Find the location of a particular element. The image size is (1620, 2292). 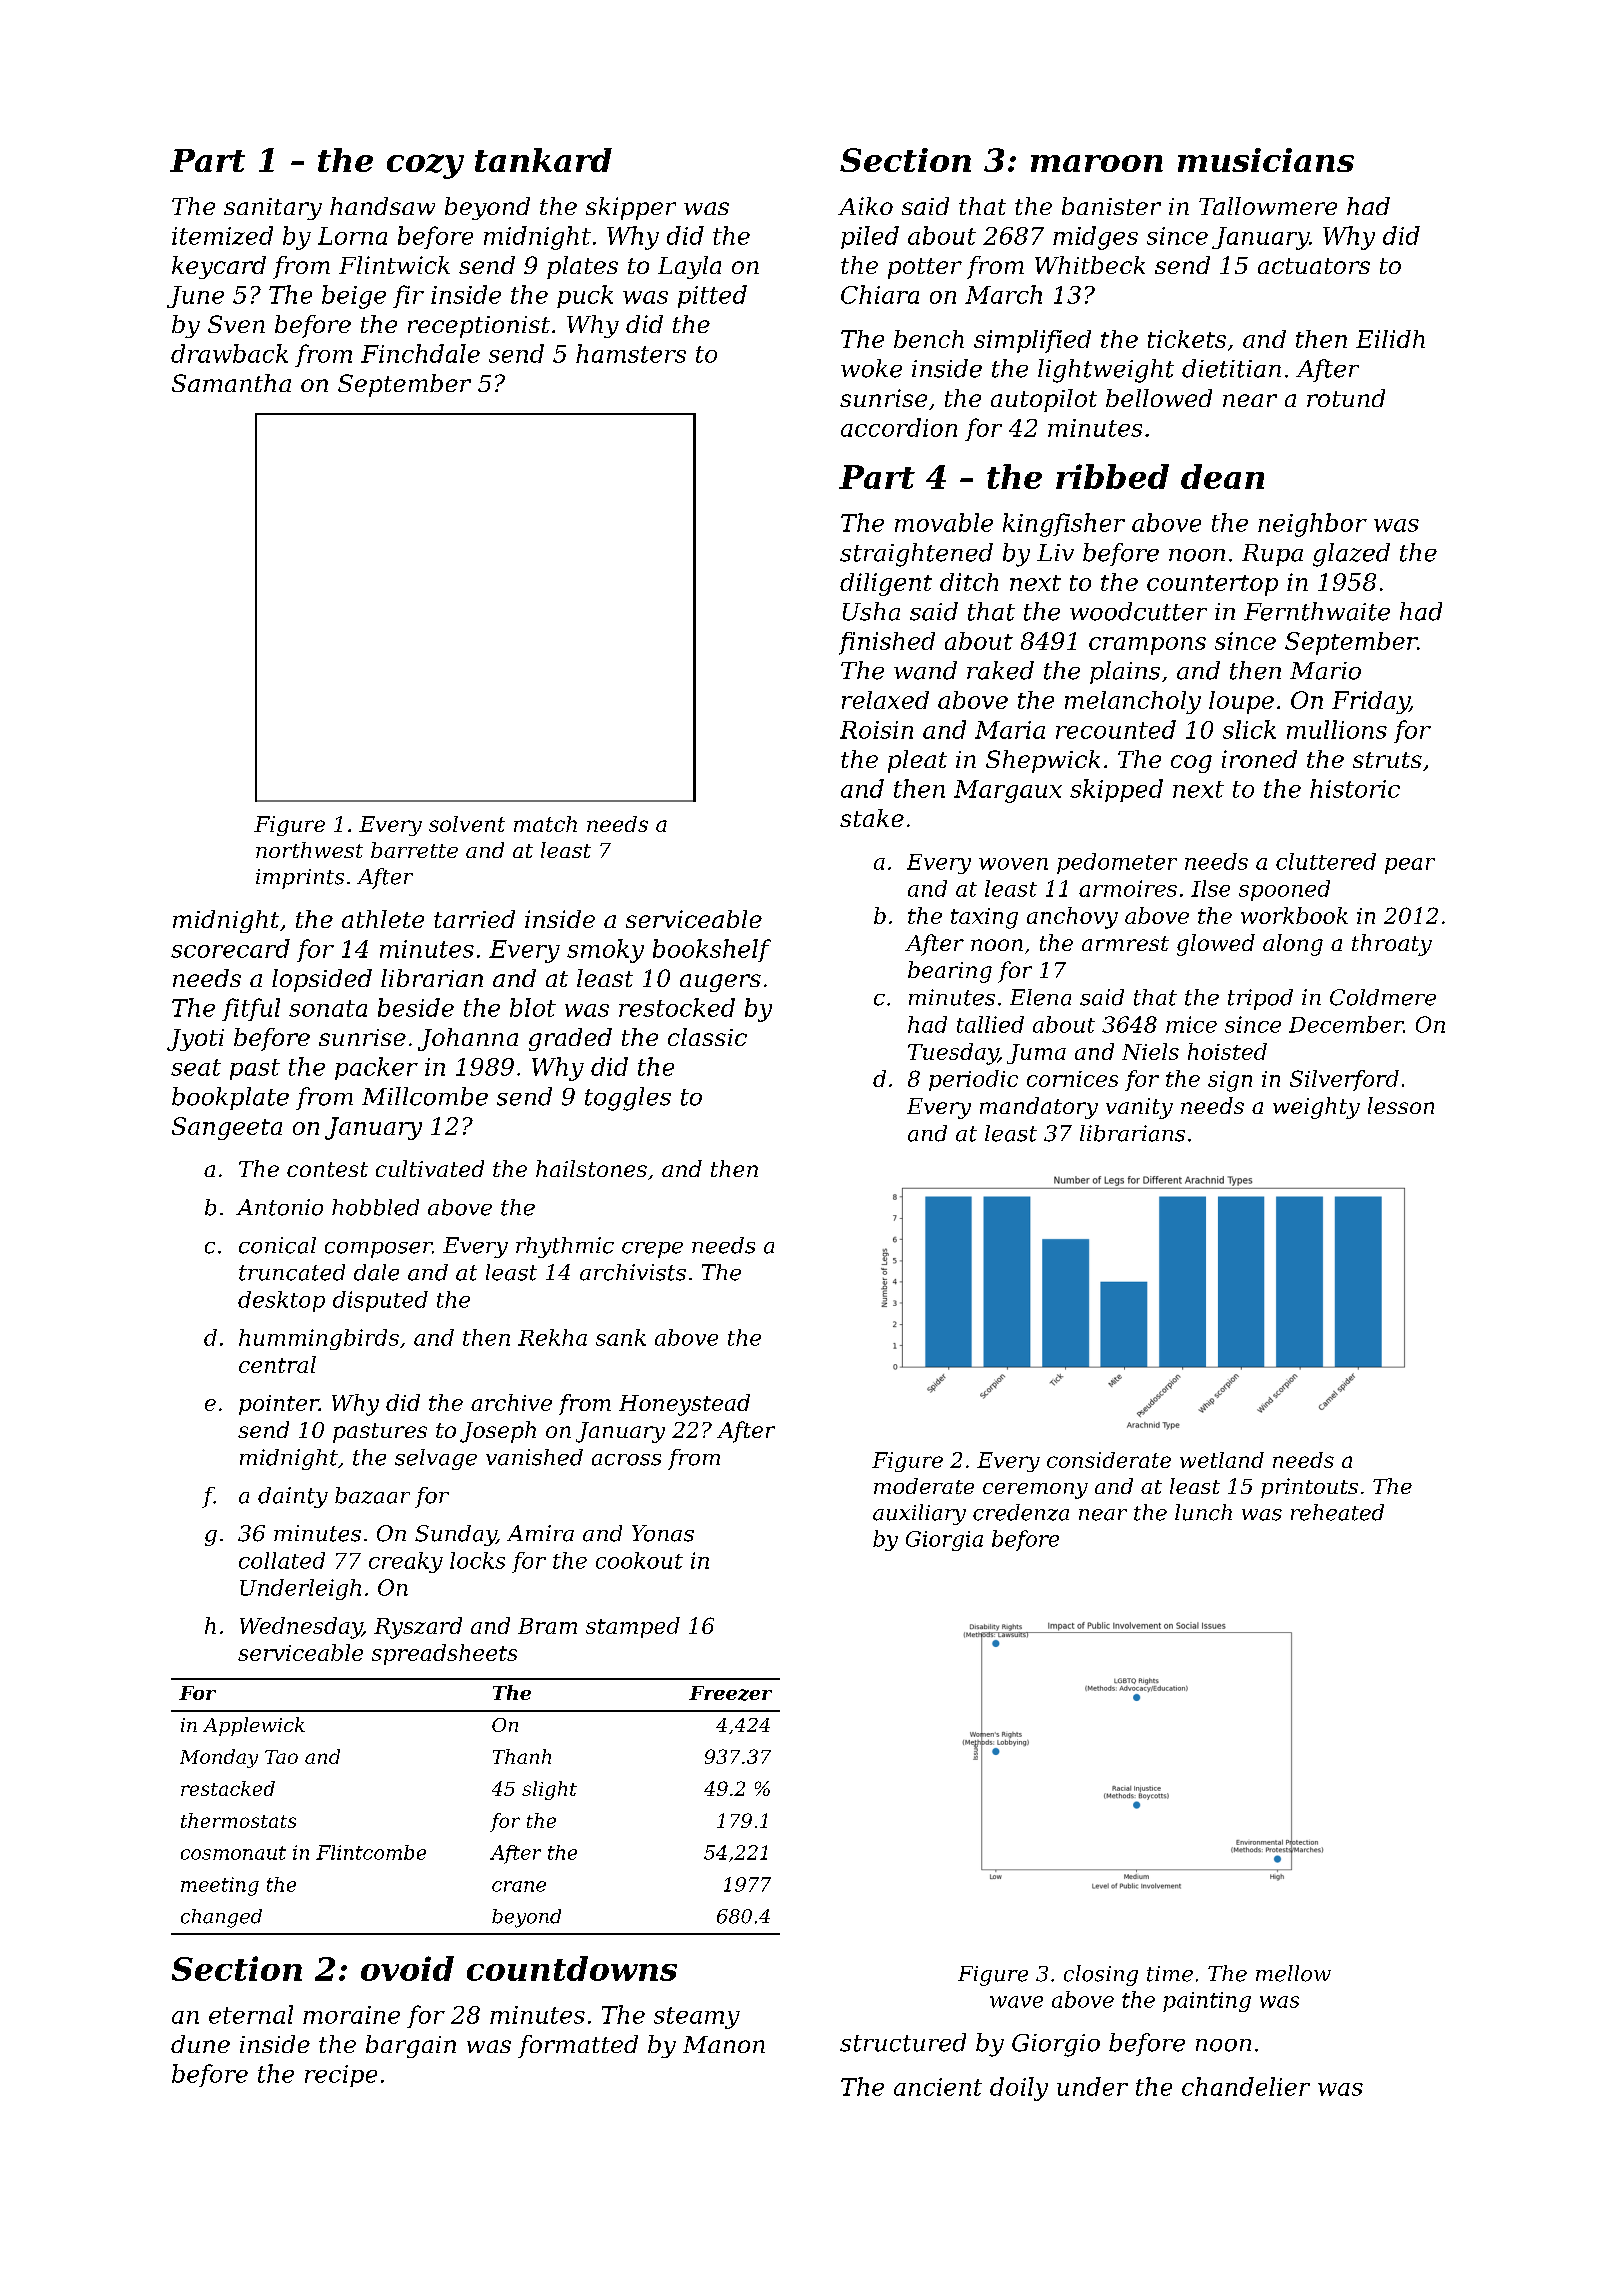

recipe is located at coordinates (341, 2076).
